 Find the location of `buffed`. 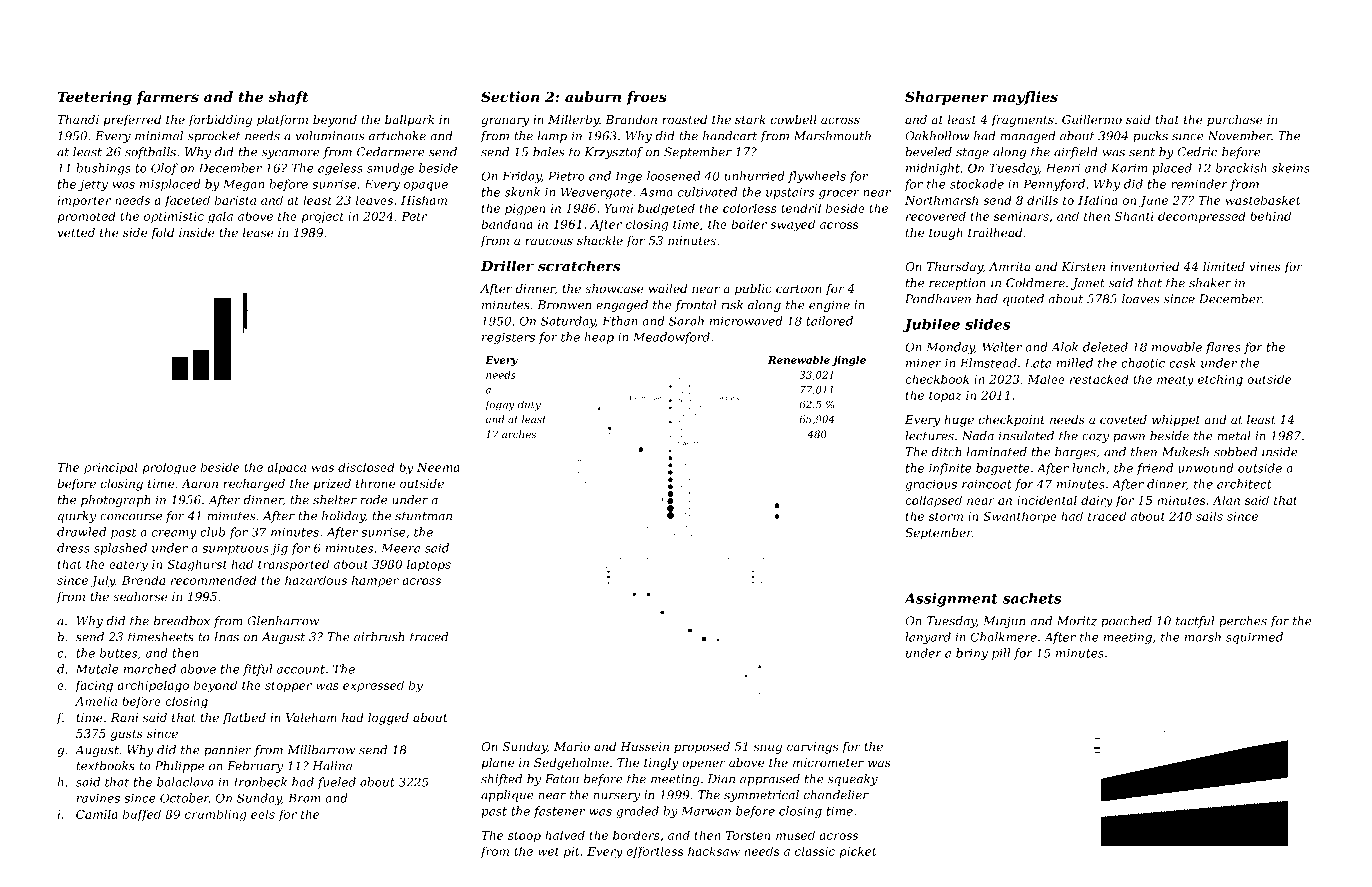

buffed is located at coordinates (142, 815).
